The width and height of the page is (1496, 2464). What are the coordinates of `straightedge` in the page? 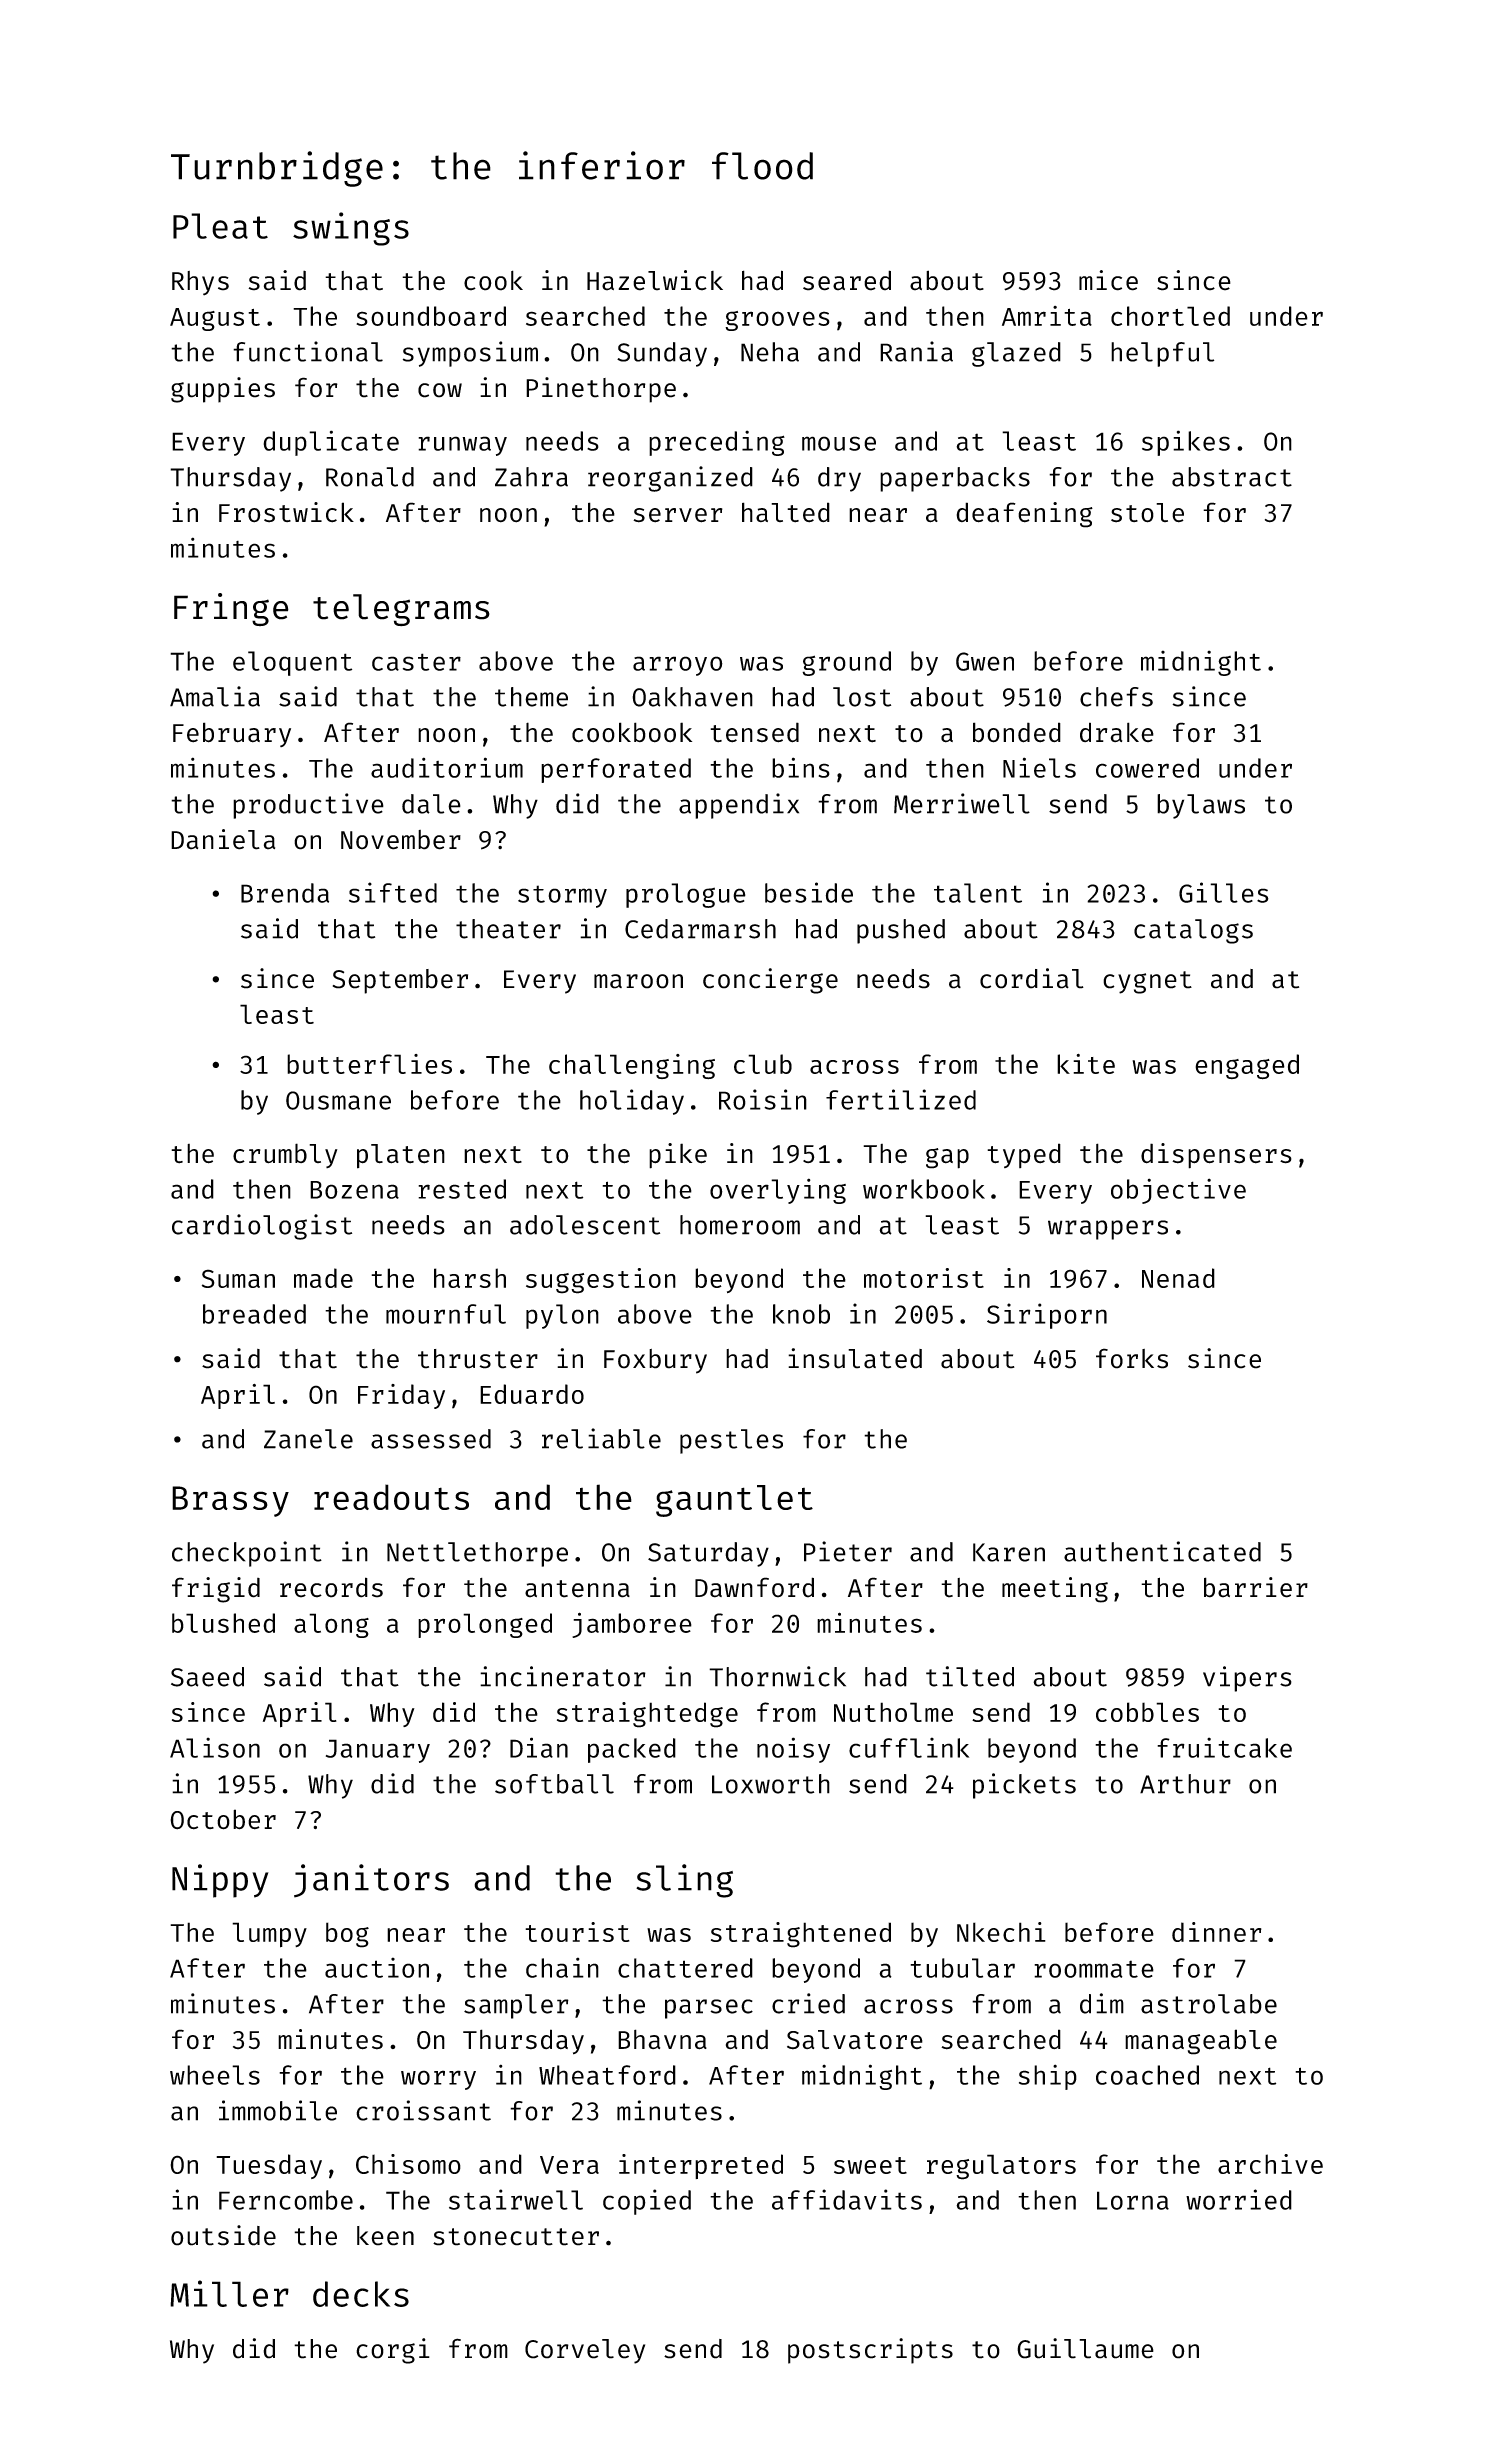 It's located at (647, 1715).
